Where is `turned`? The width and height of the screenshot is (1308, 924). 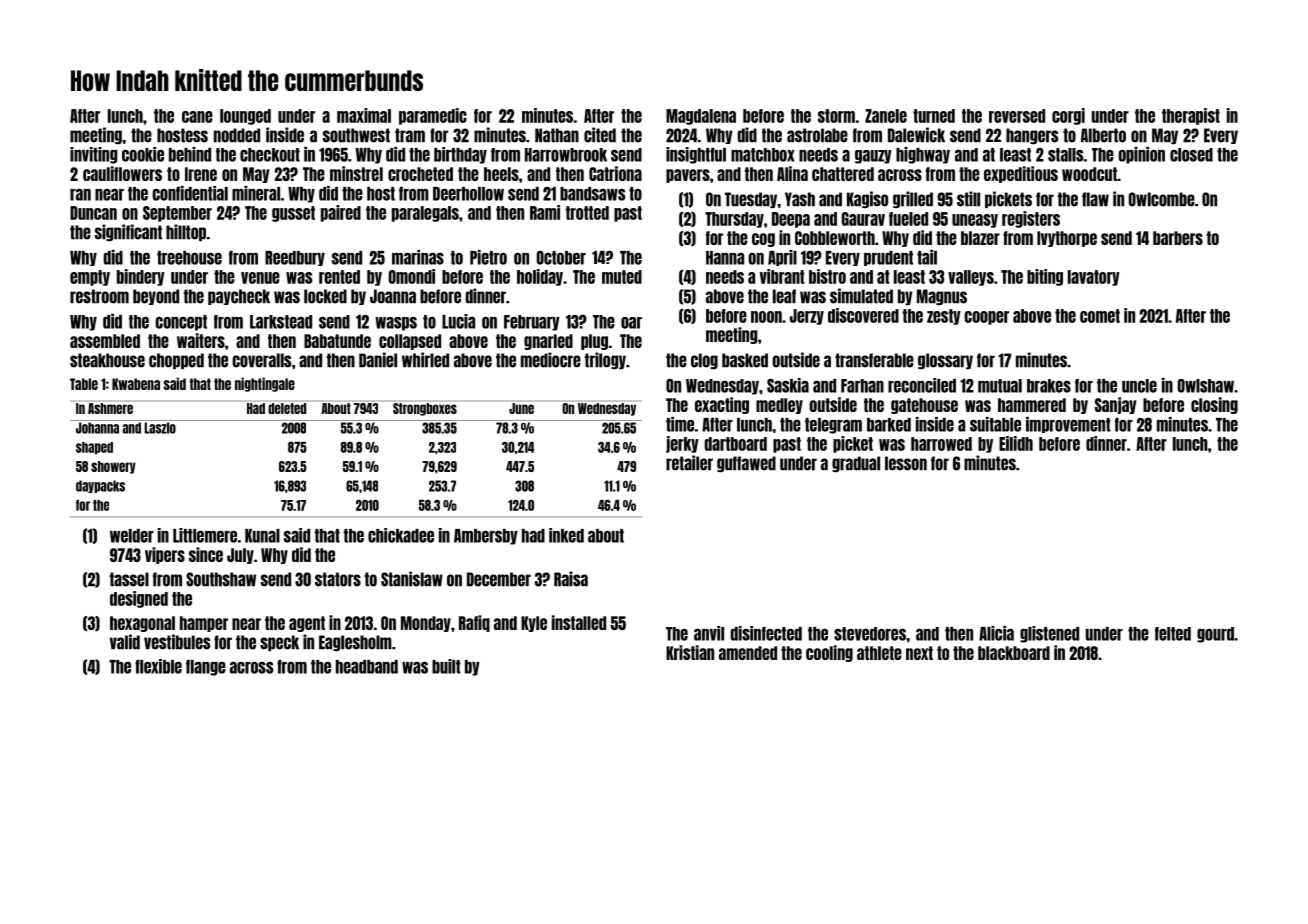 turned is located at coordinates (934, 116).
